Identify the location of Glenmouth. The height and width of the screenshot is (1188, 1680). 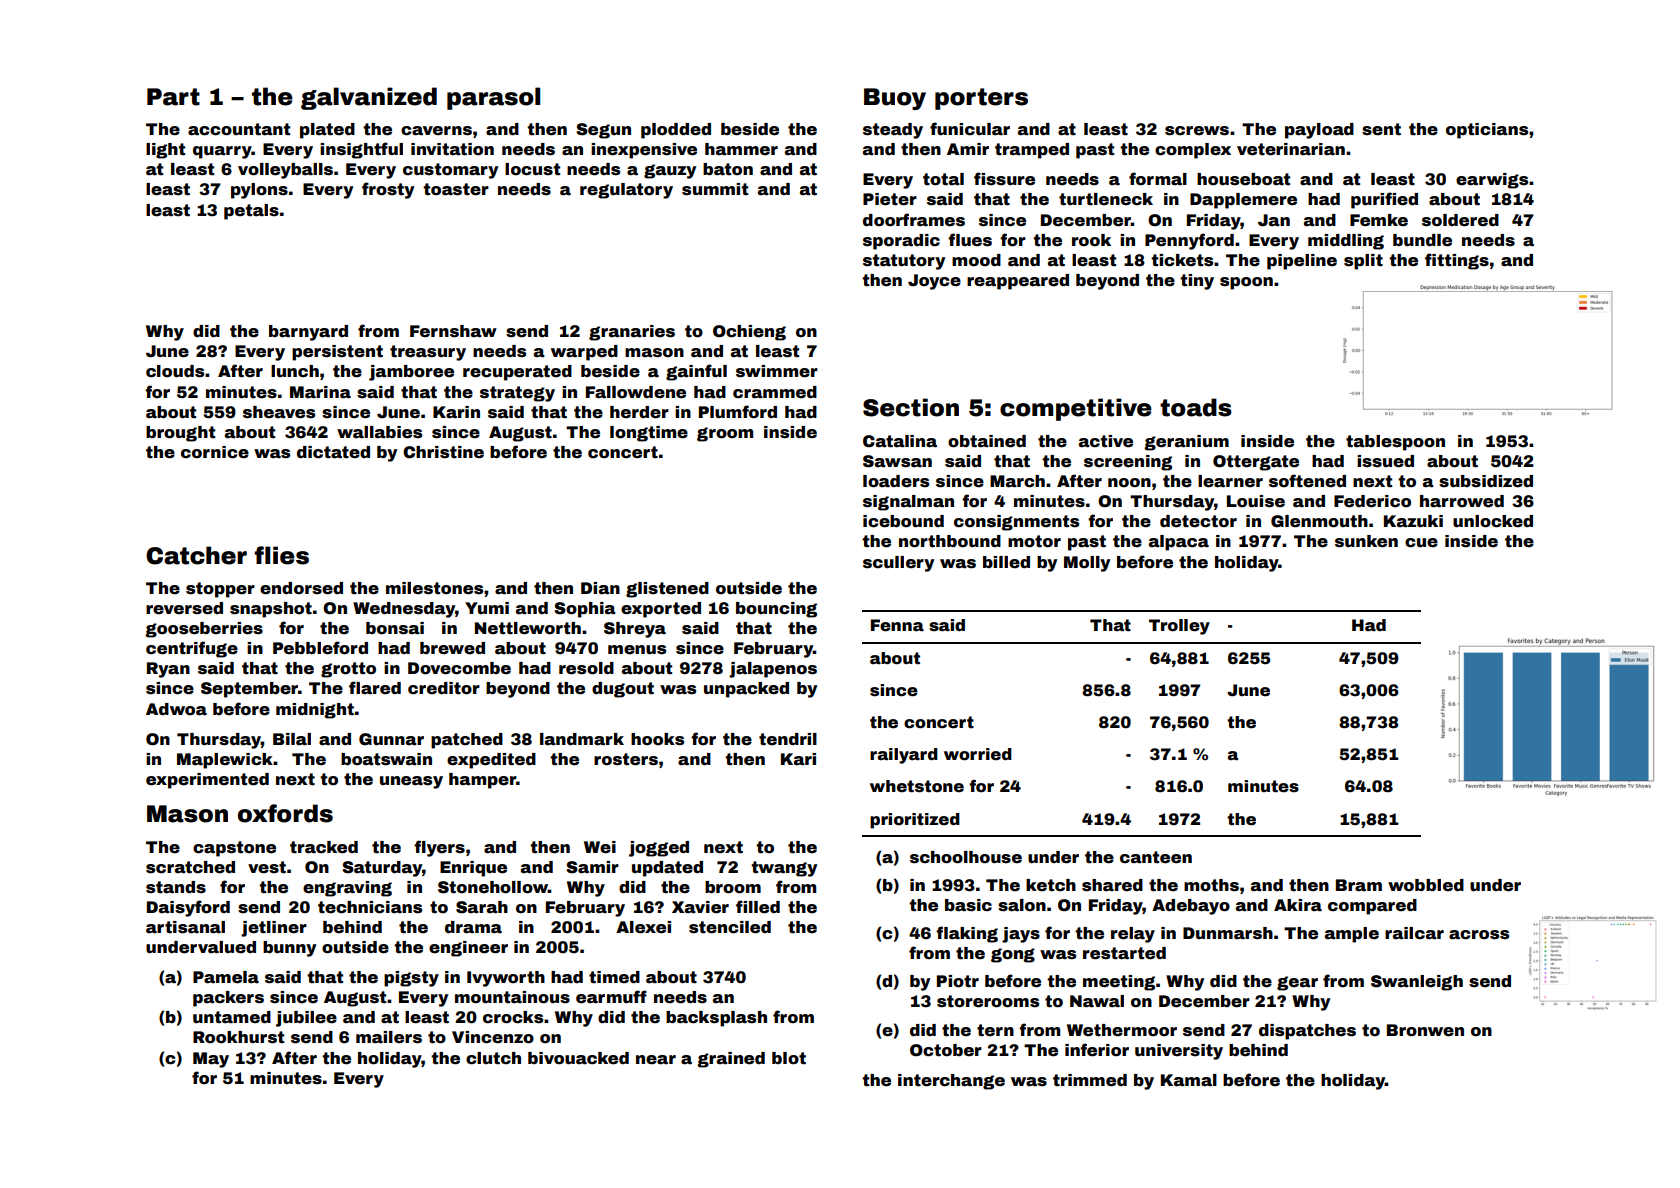
(1319, 521).
